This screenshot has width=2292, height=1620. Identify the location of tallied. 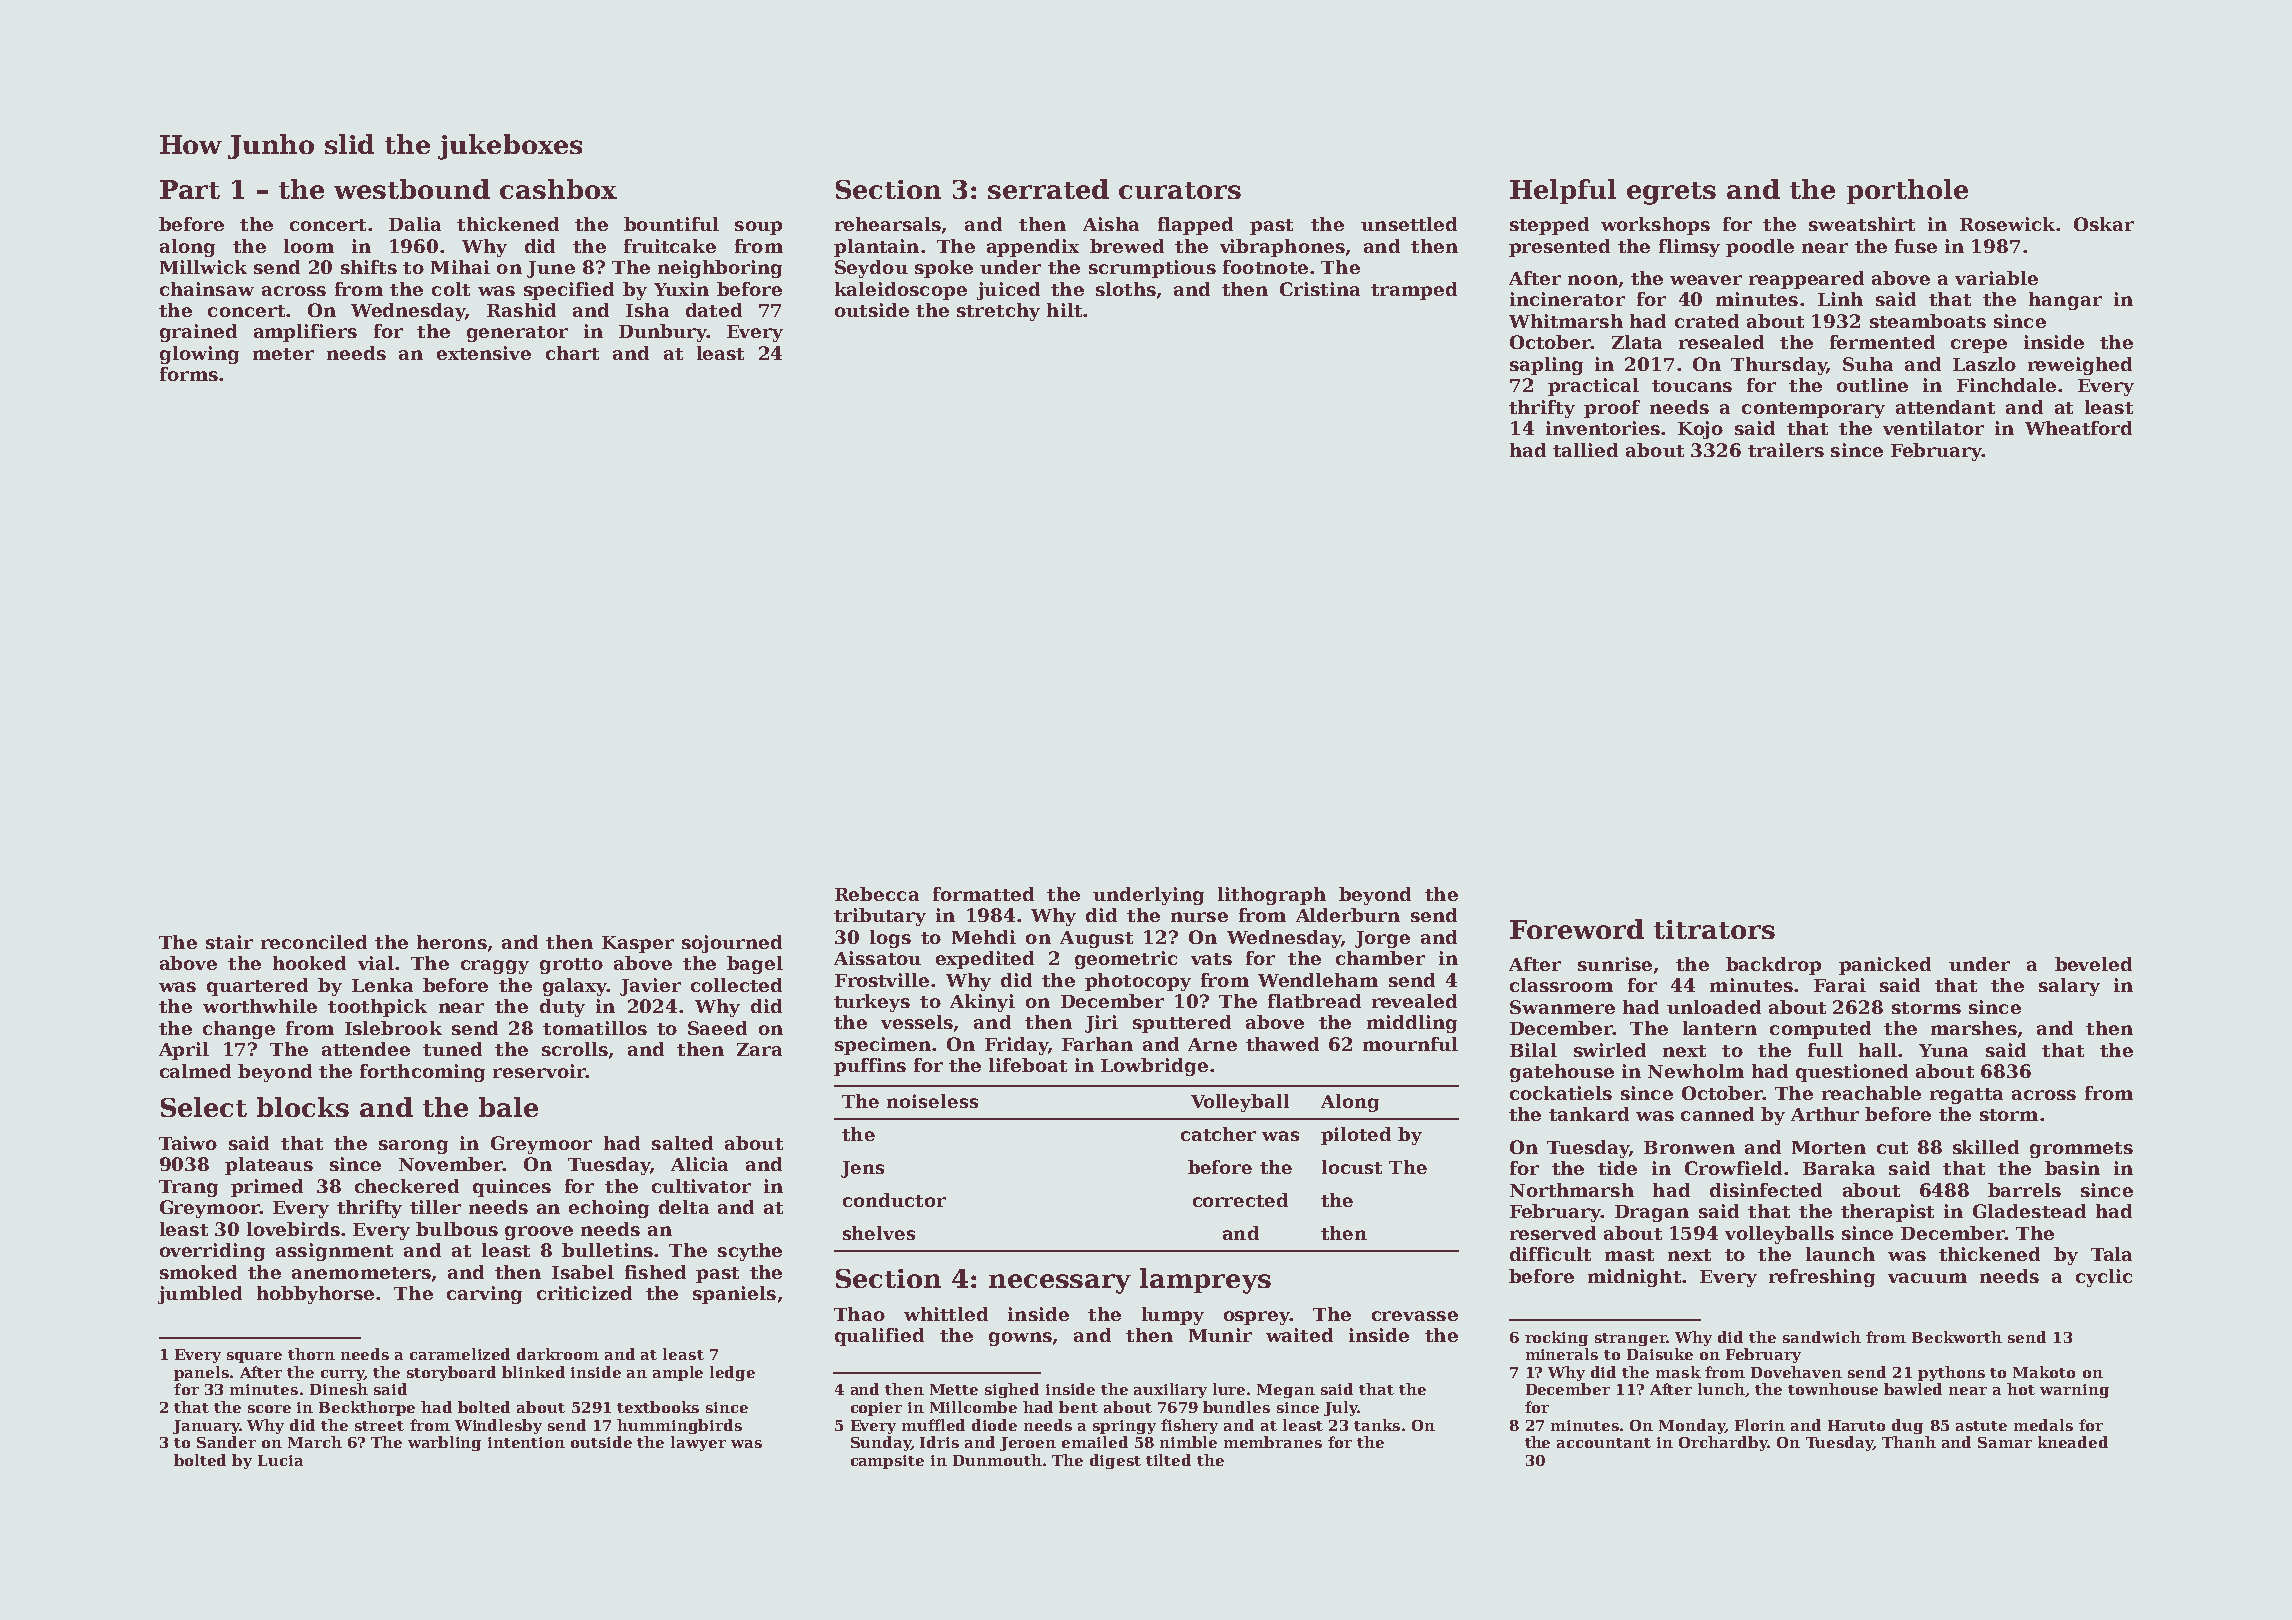
(1585, 450).
